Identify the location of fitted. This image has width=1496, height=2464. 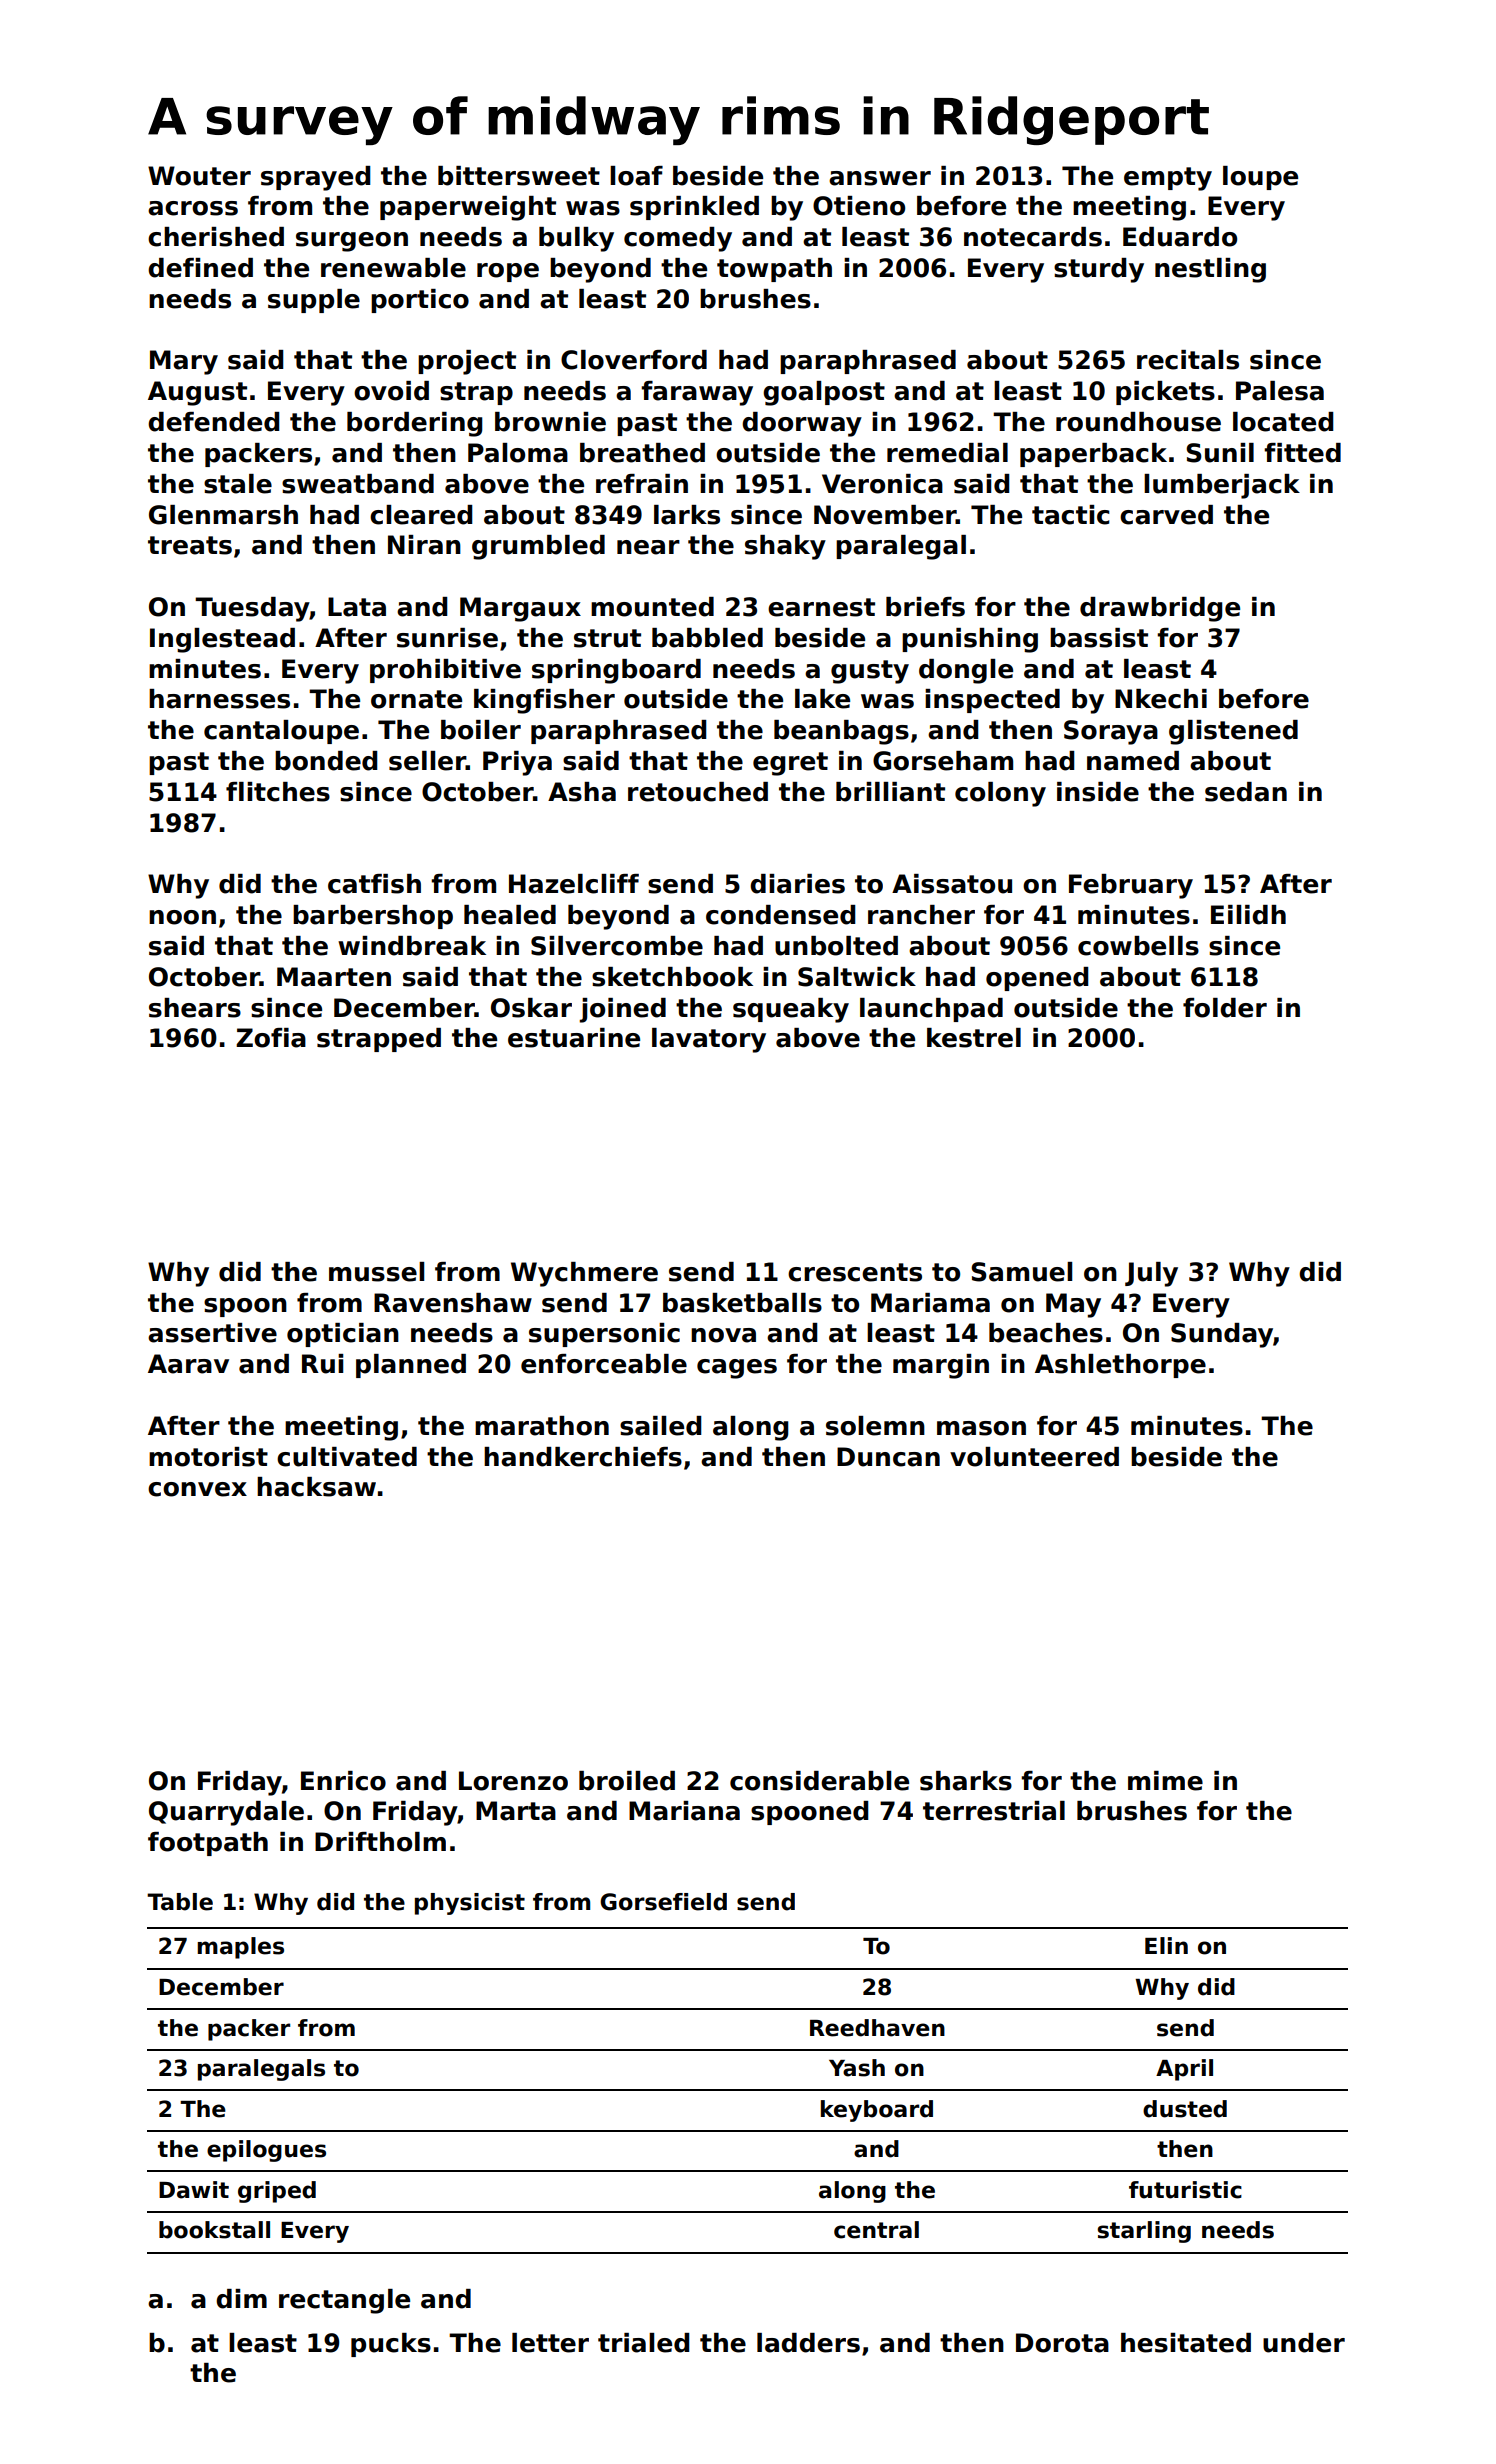
(1302, 453).
